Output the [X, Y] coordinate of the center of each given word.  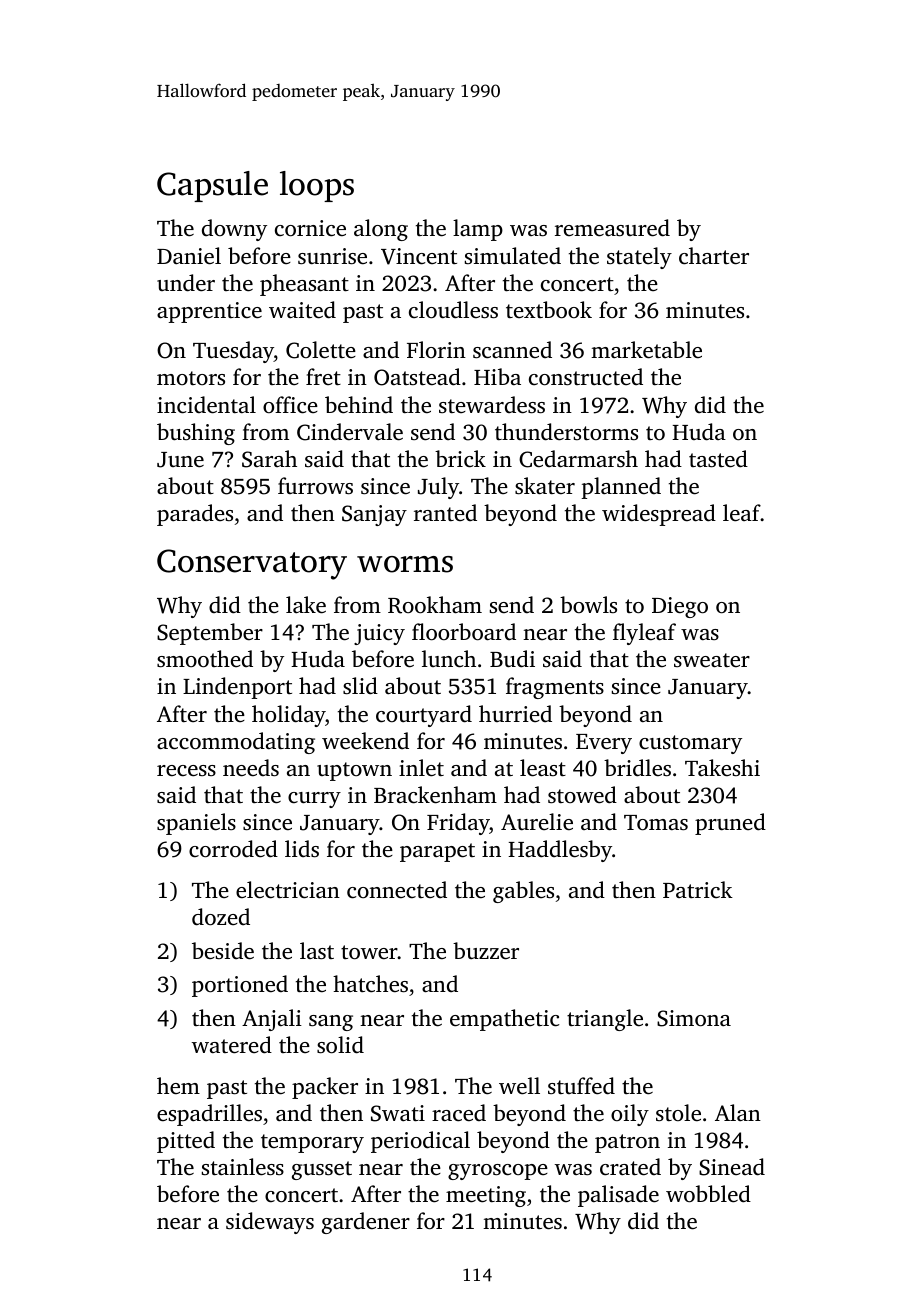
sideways [270, 1223]
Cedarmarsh [578, 459]
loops [317, 186]
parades [195, 515]
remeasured [612, 228]
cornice [310, 228]
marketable [646, 350]
